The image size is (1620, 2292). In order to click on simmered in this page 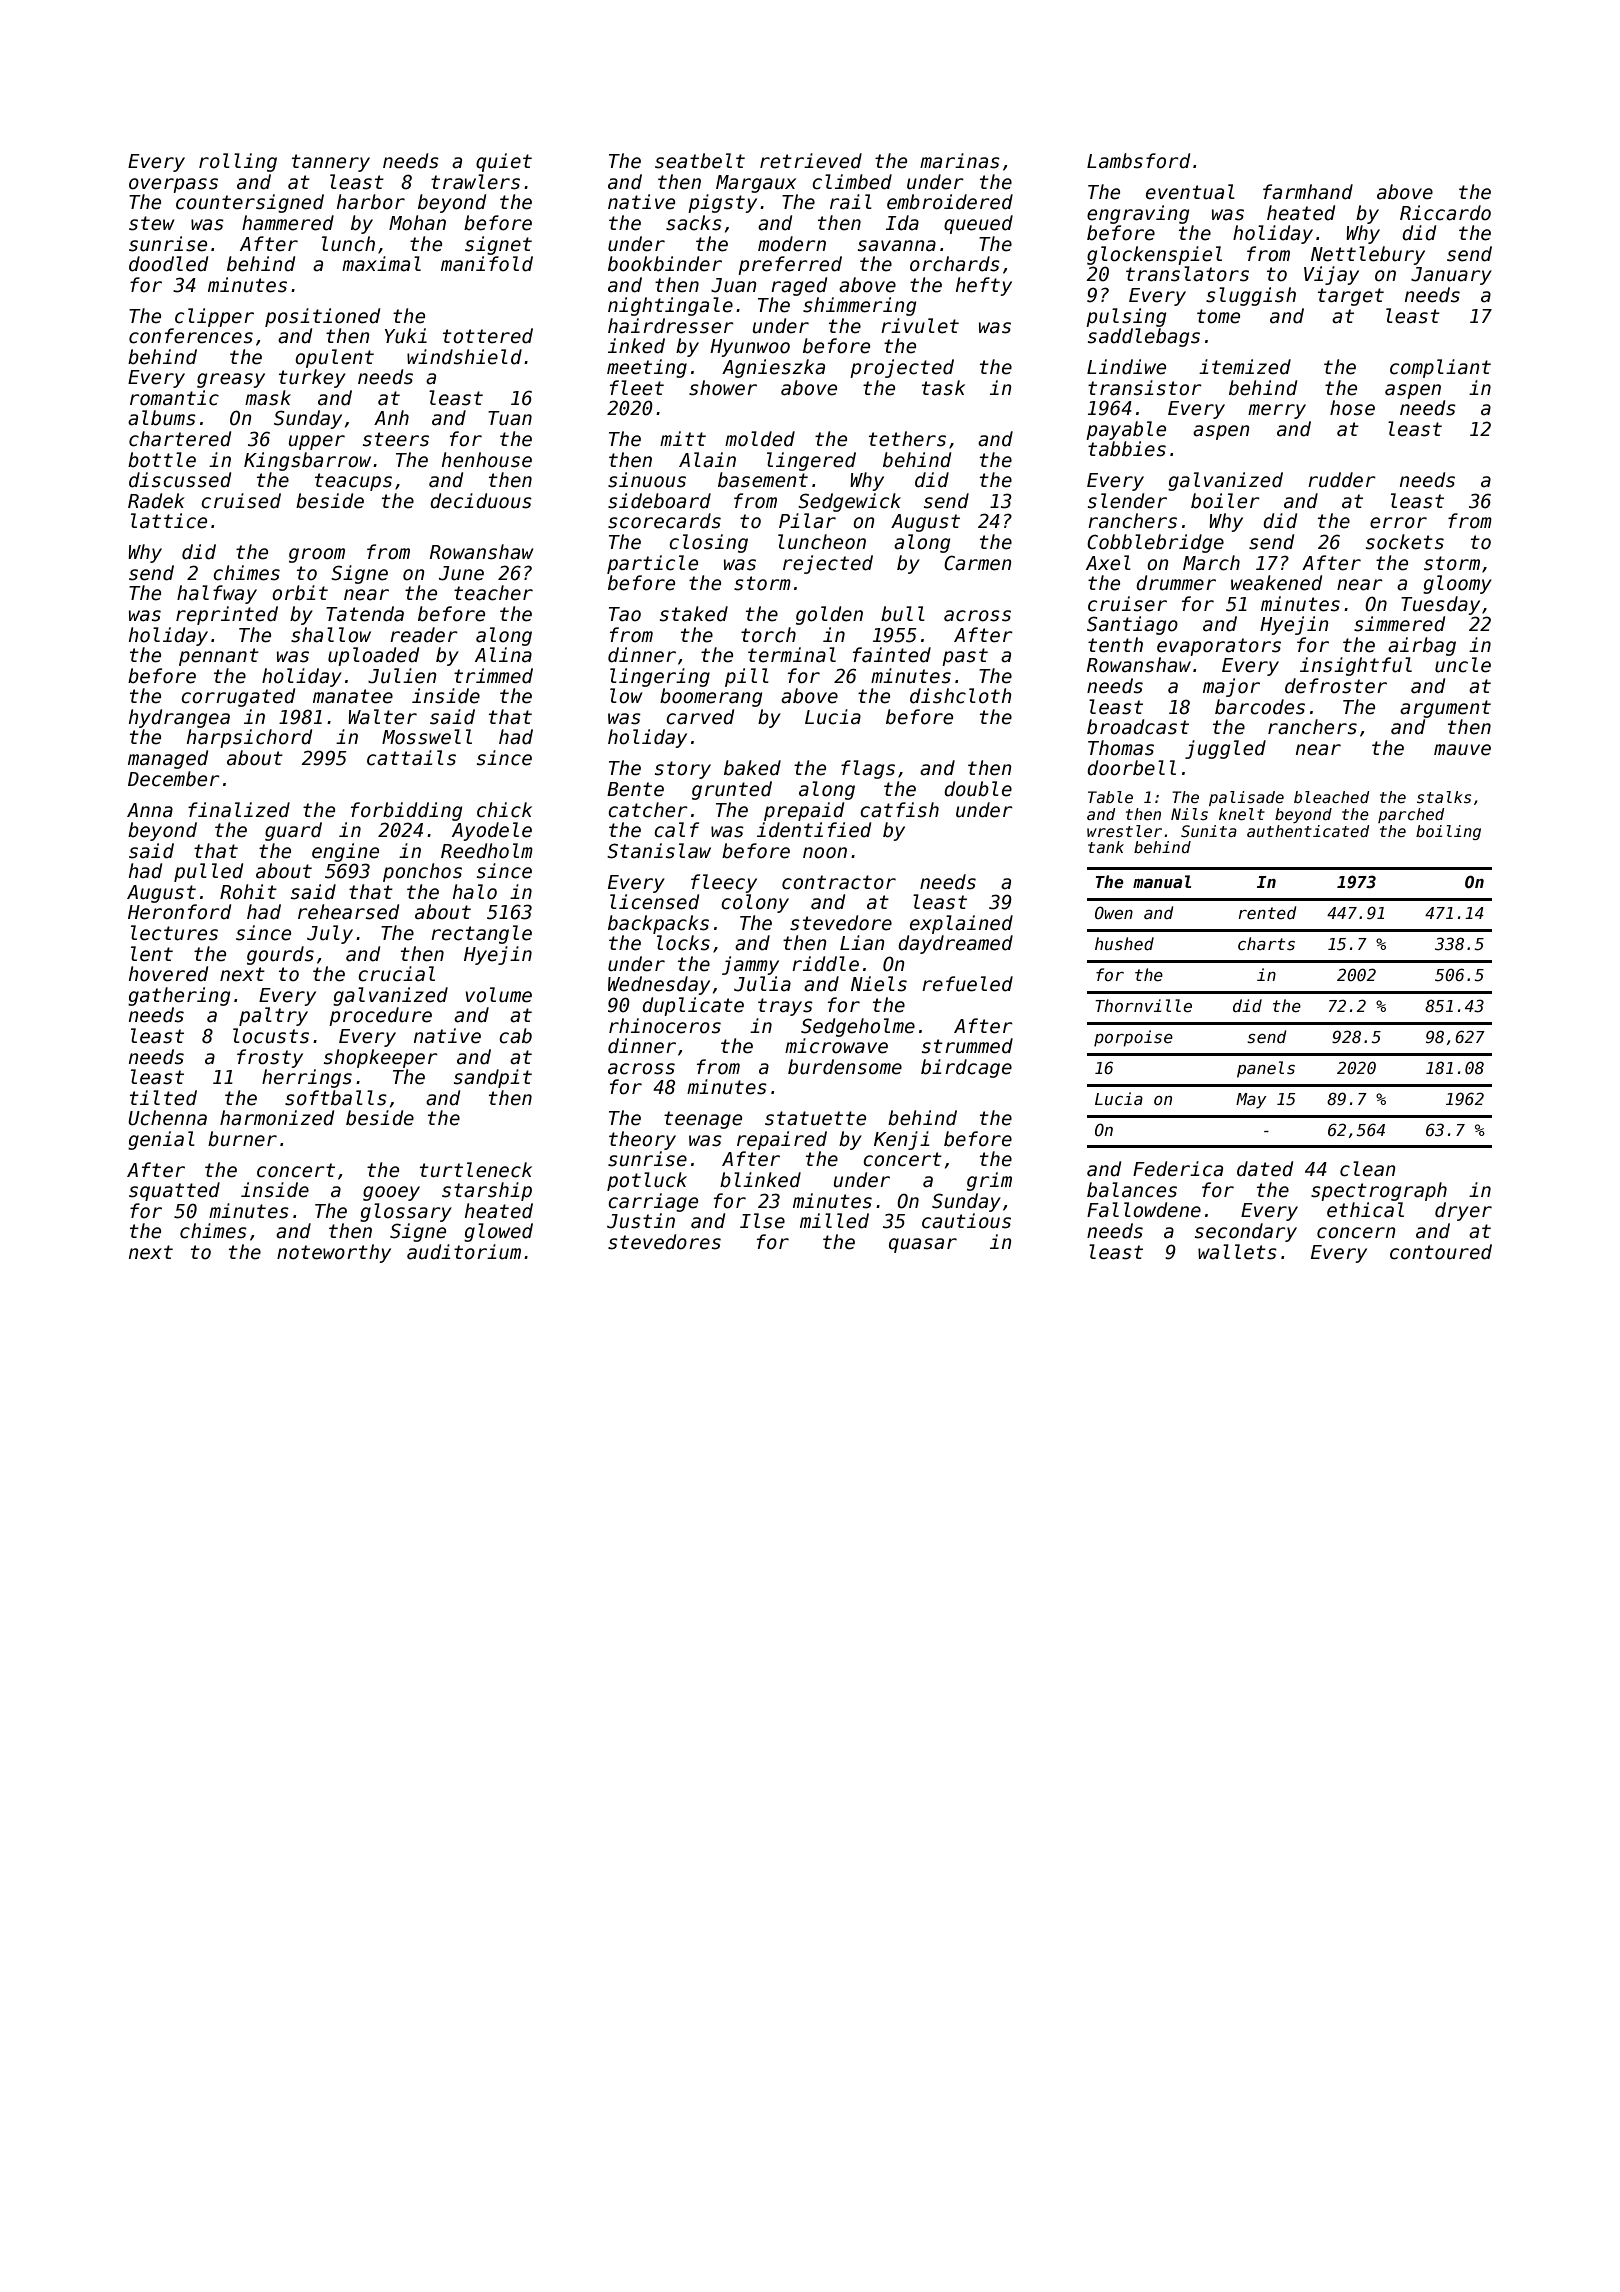, I will do `click(1399, 624)`.
